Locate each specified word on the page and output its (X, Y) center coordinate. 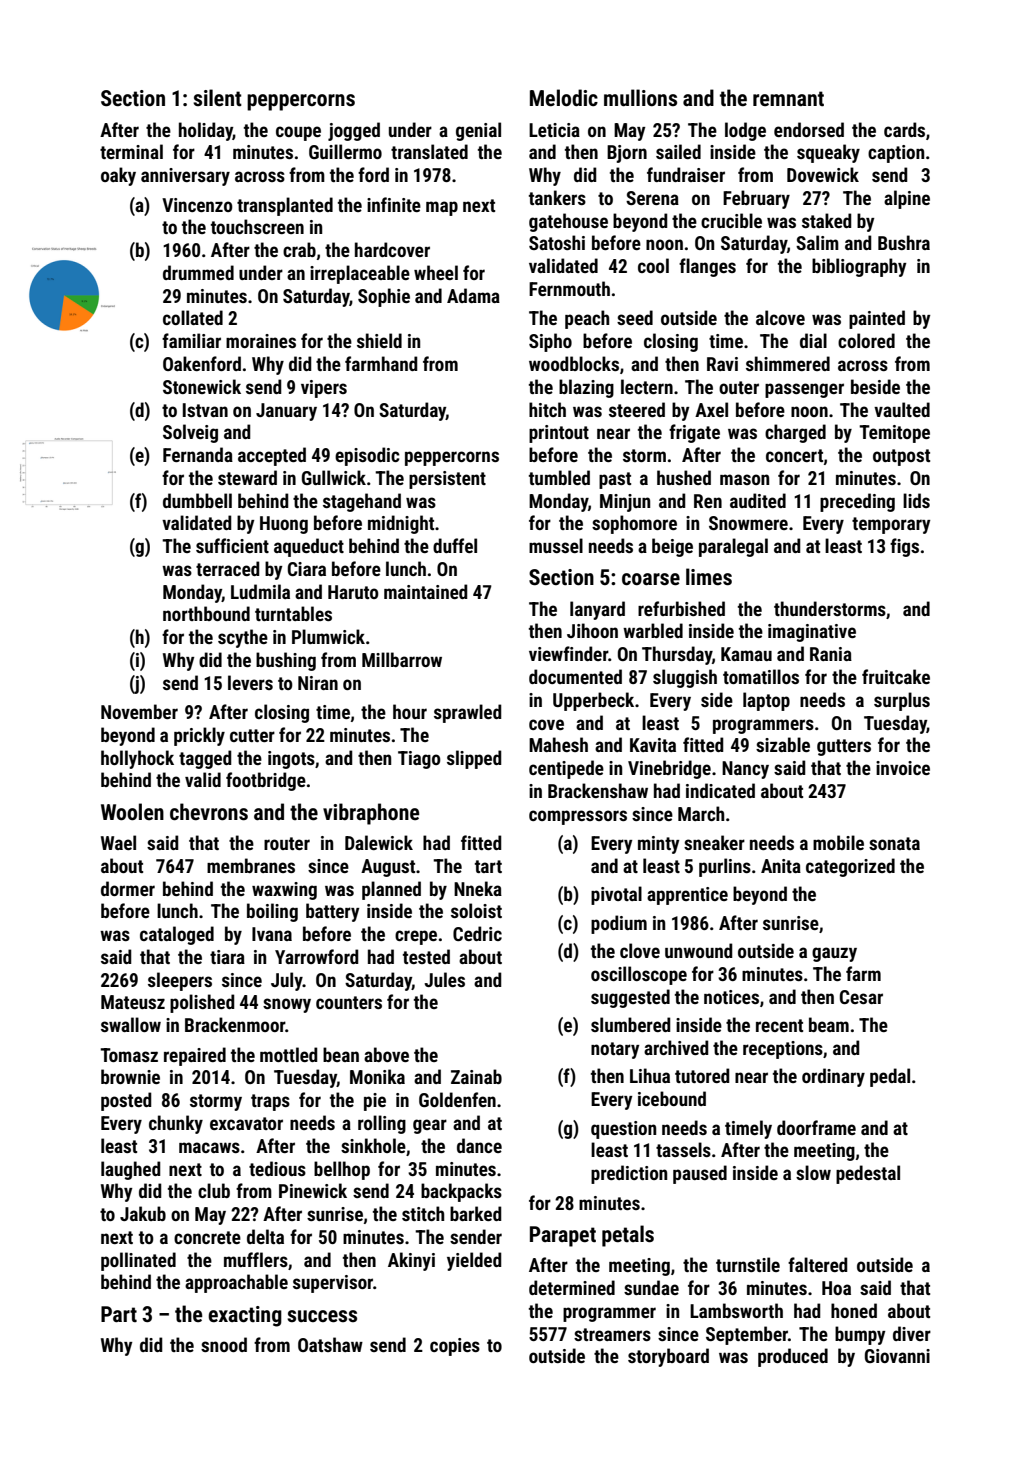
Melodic (564, 97)
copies (455, 1347)
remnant (788, 99)
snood (224, 1344)
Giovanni (897, 1356)
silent (217, 98)
